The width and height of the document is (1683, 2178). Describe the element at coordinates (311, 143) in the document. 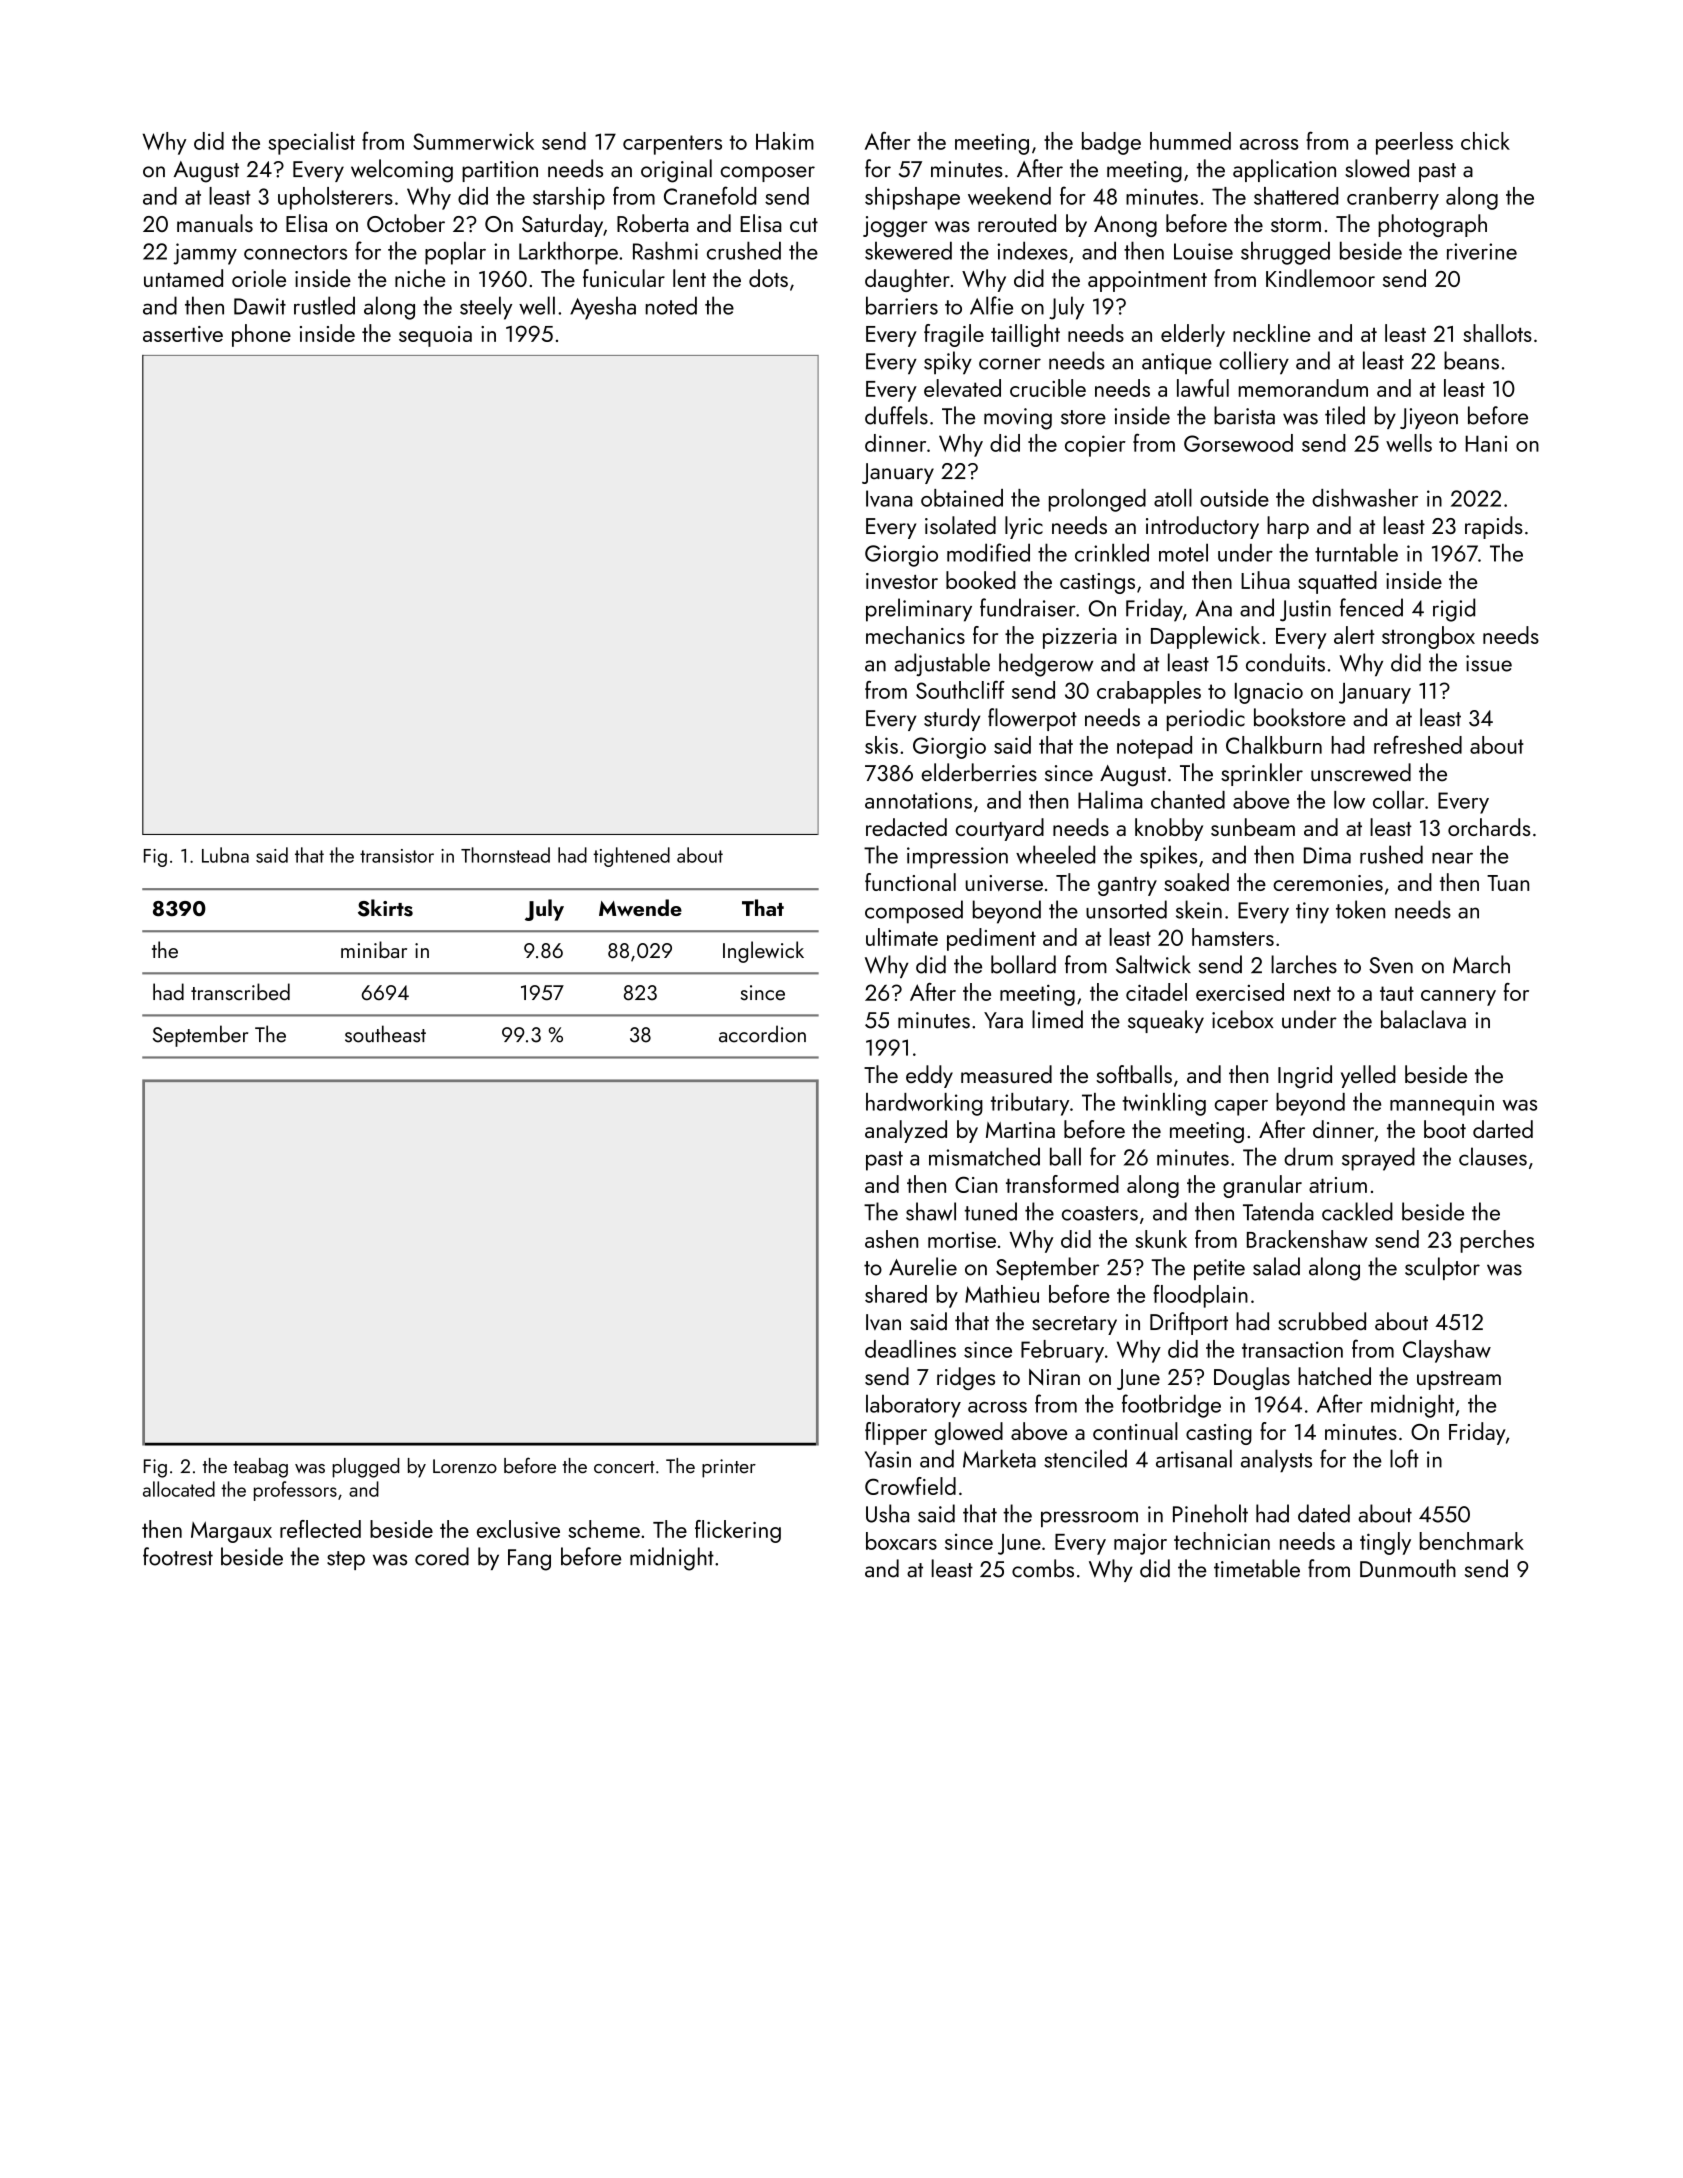

I see `specialist` at that location.
